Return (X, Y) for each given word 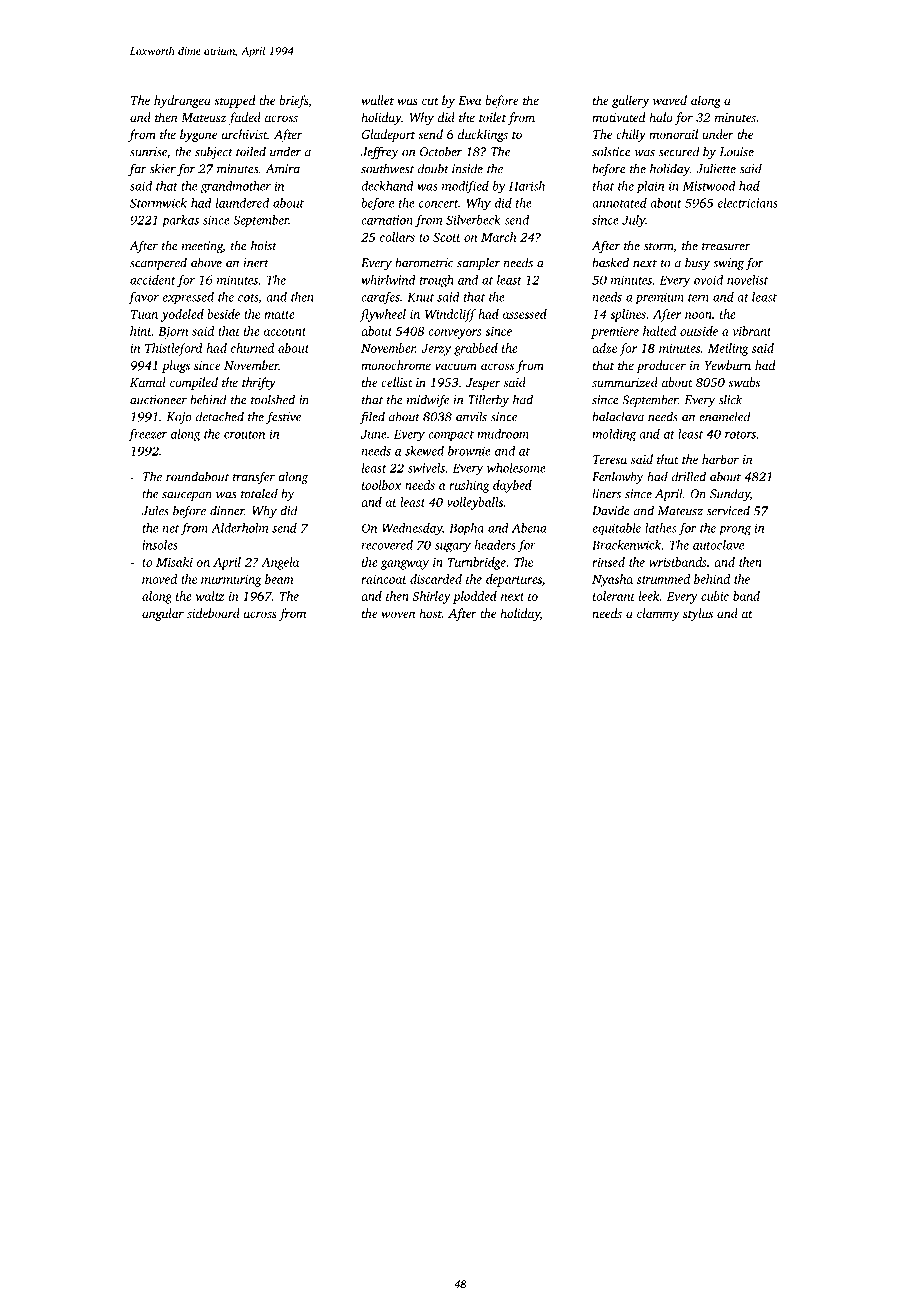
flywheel (383, 315)
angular (163, 614)
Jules (155, 510)
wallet (377, 100)
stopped (234, 101)
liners (607, 493)
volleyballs (475, 503)
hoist (264, 245)
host (430, 613)
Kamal (148, 382)
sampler (478, 263)
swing (728, 264)
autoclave (718, 545)
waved (670, 100)
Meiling (728, 349)
